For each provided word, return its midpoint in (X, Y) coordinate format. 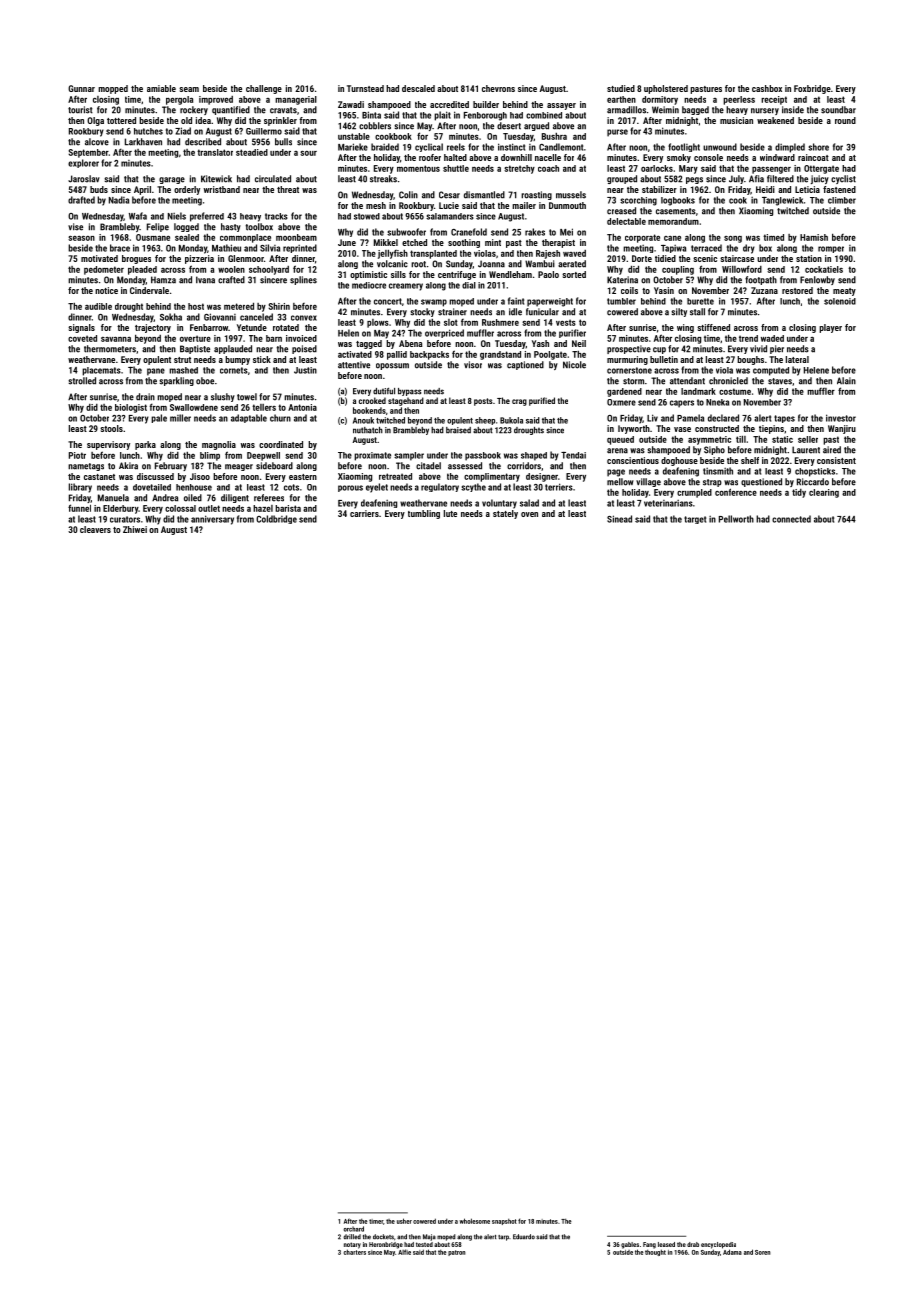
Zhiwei (135, 529)
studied (621, 88)
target (695, 520)
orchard (353, 1229)
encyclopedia (718, 1245)
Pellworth (736, 519)
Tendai (573, 455)
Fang (649, 1245)
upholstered (666, 89)
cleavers (95, 529)
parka (145, 445)
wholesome (474, 1221)
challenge (264, 89)
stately (505, 514)
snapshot (504, 1222)
